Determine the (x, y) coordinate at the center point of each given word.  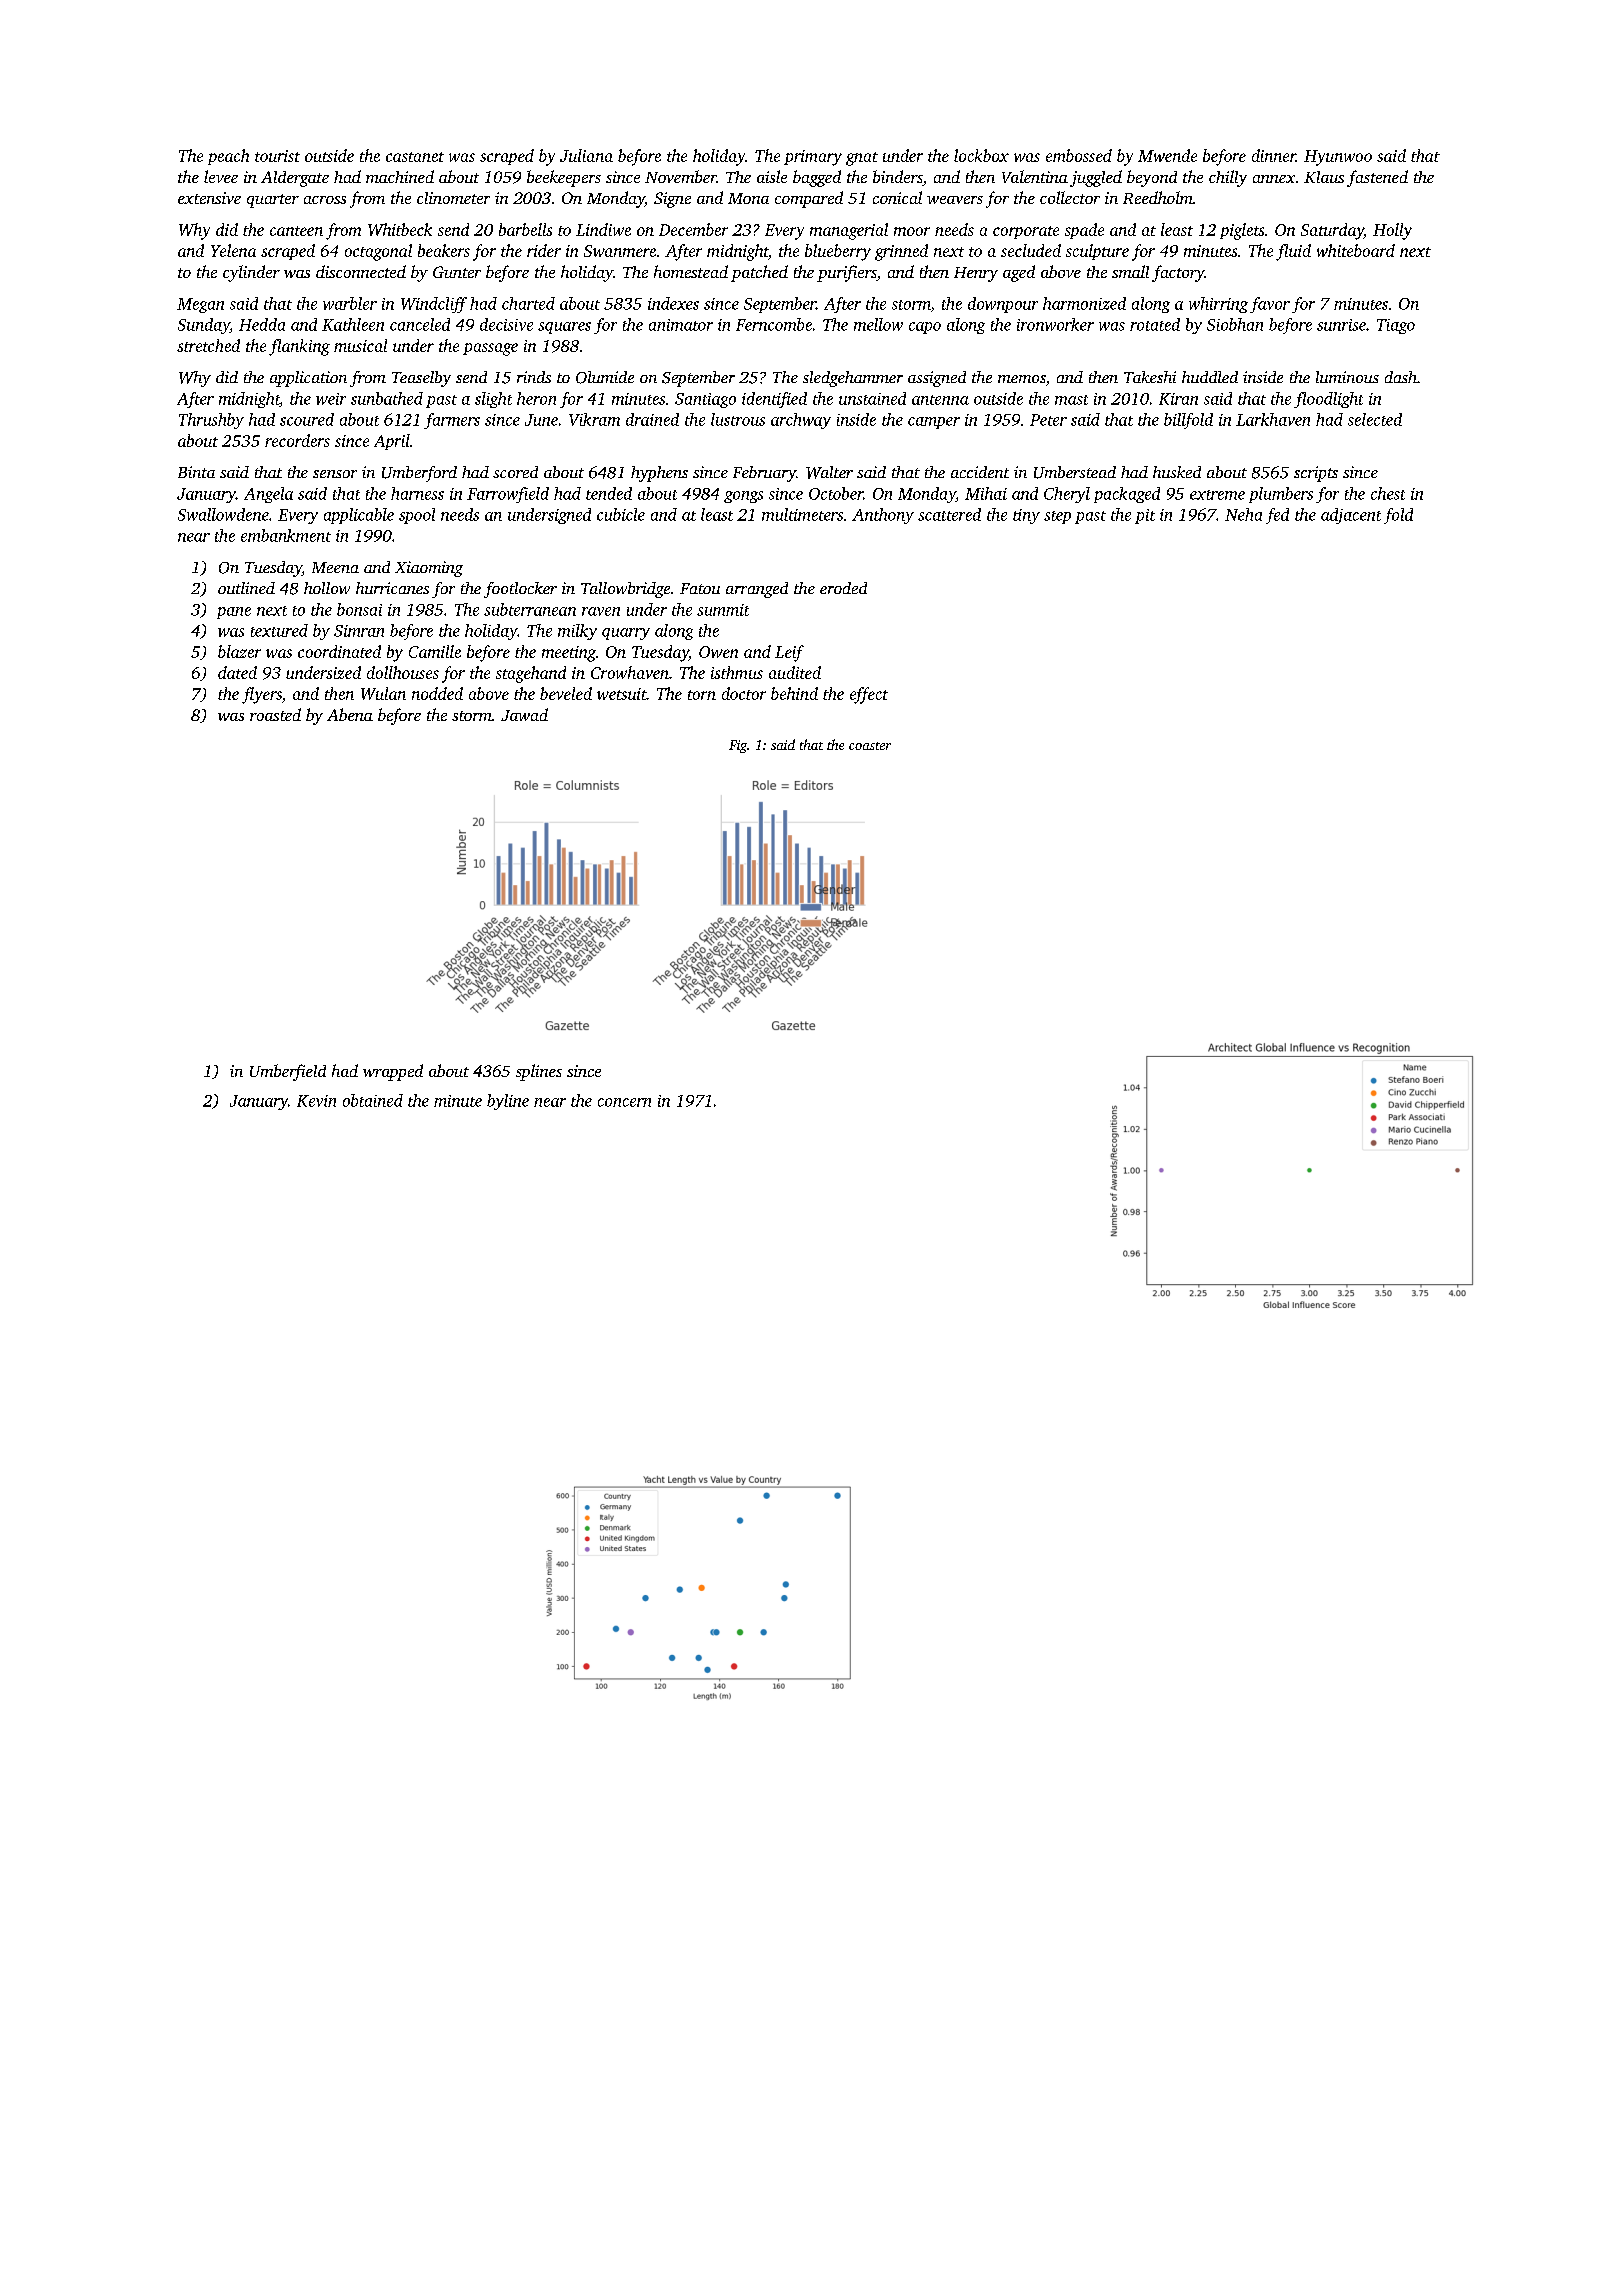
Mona (748, 198)
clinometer (453, 198)
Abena (350, 714)
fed (1277, 516)
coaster (870, 746)
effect (869, 695)
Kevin (316, 1101)
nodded (437, 693)
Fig (738, 746)
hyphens (659, 474)
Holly (1392, 231)
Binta (196, 472)
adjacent (1351, 516)
